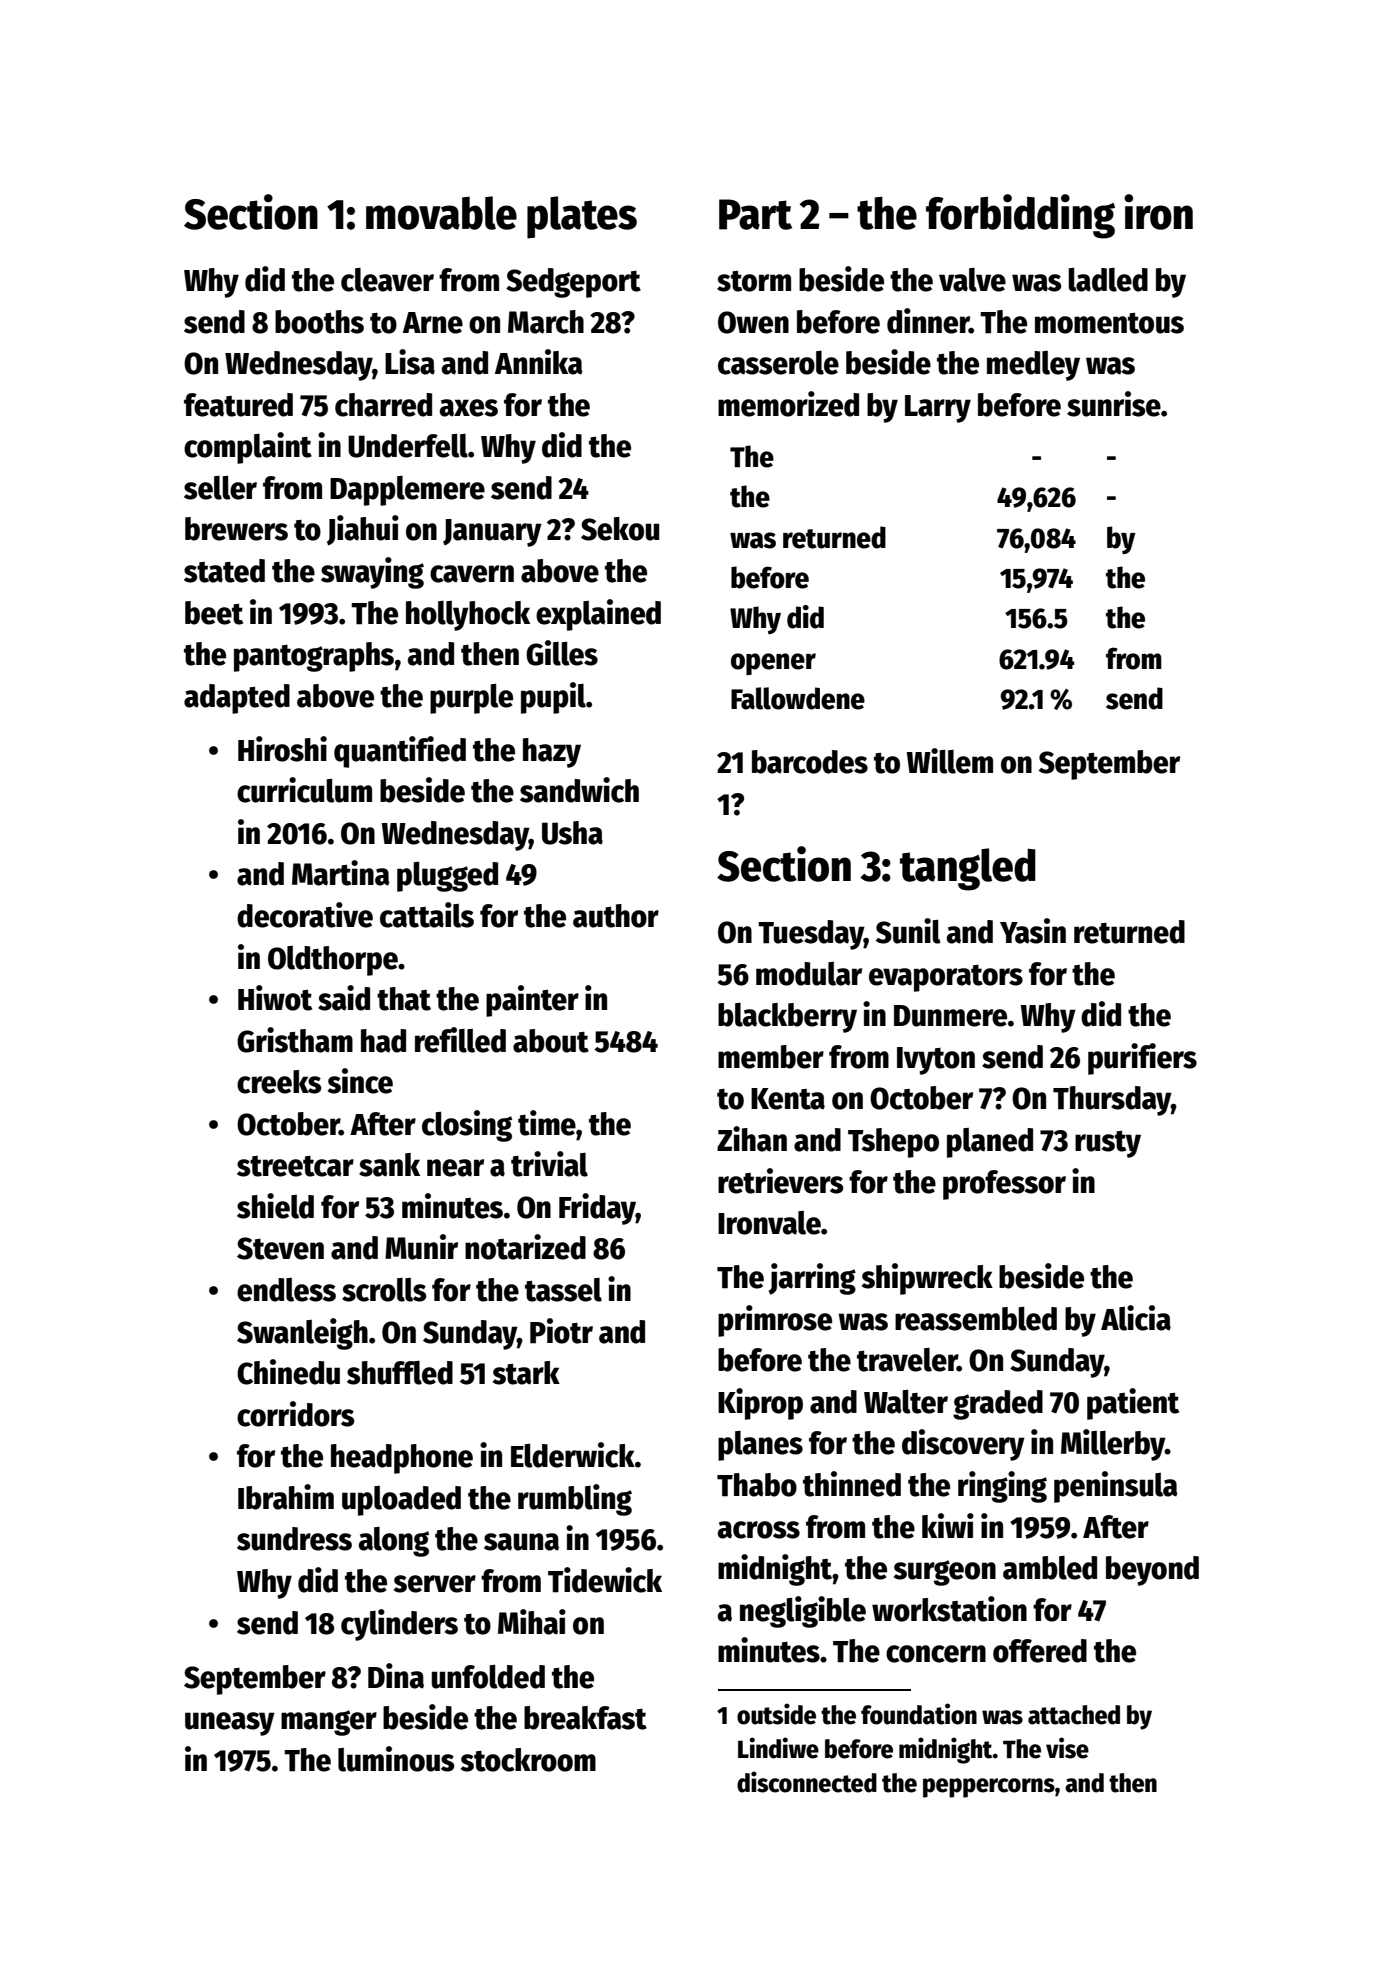 The width and height of the screenshot is (1386, 1969). Describe the element at coordinates (757, 1485) in the screenshot. I see `Thabo` at that location.
